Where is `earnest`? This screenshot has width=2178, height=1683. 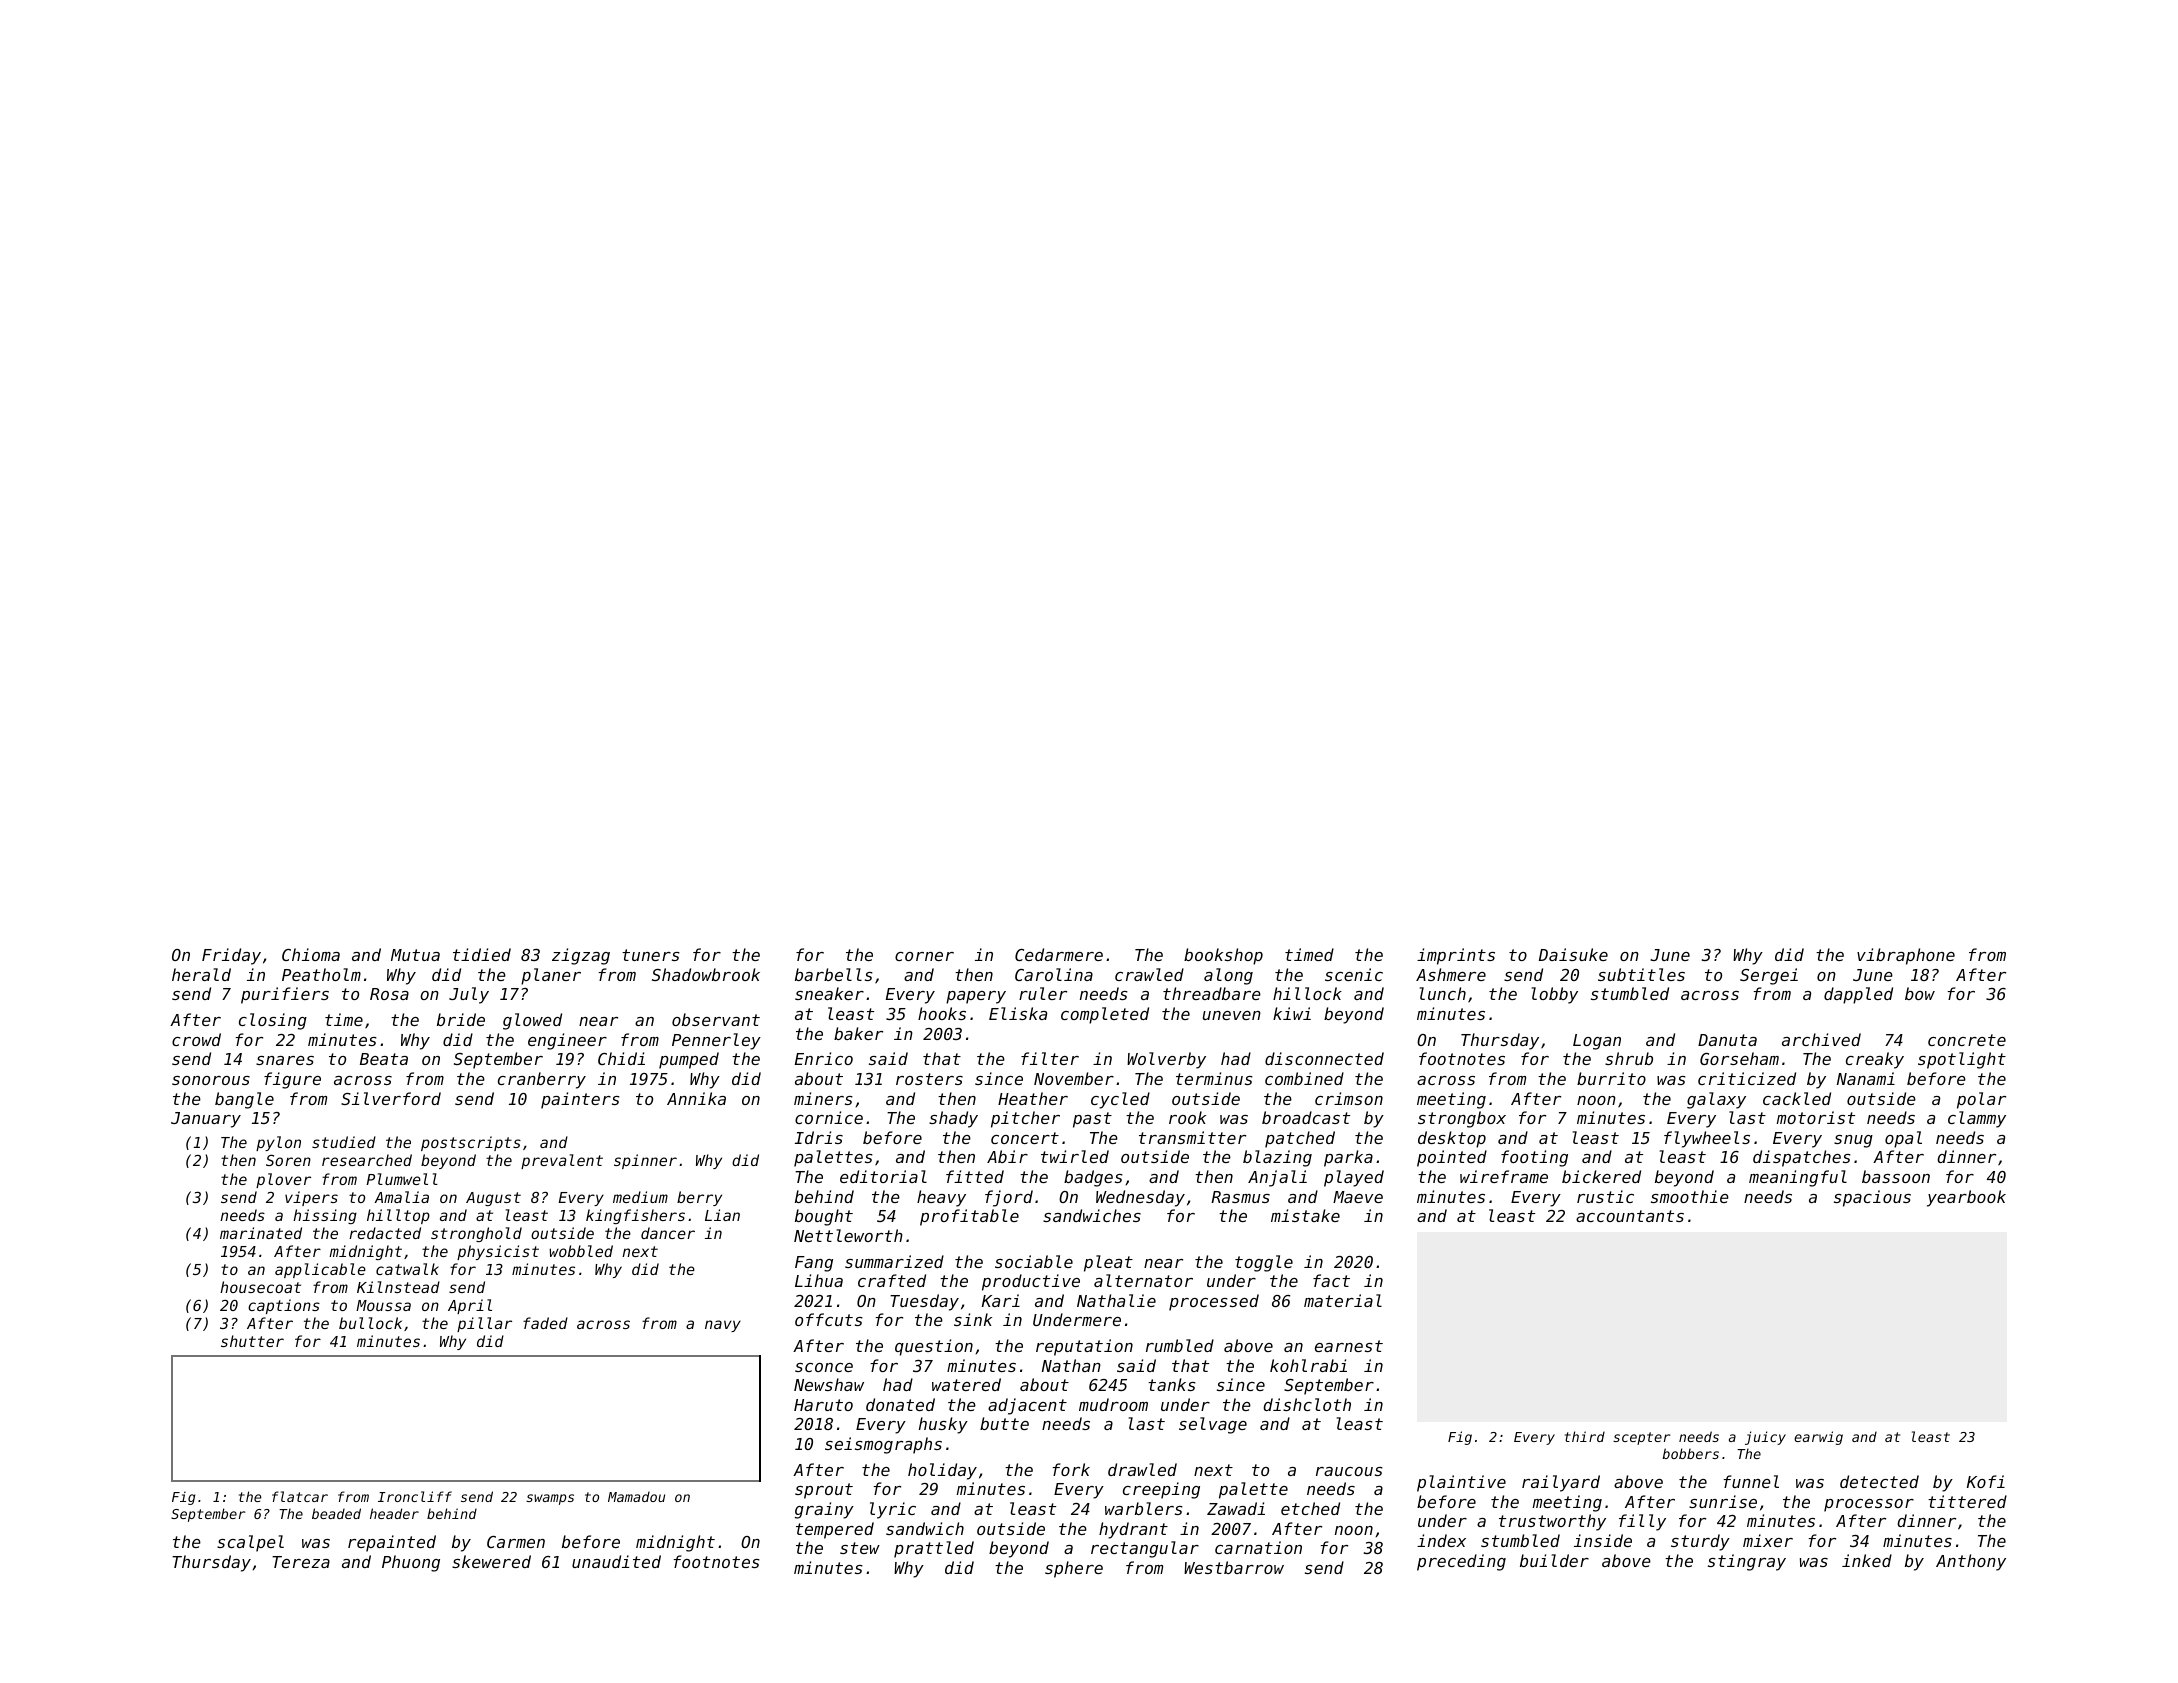 earnest is located at coordinates (1349, 1346).
